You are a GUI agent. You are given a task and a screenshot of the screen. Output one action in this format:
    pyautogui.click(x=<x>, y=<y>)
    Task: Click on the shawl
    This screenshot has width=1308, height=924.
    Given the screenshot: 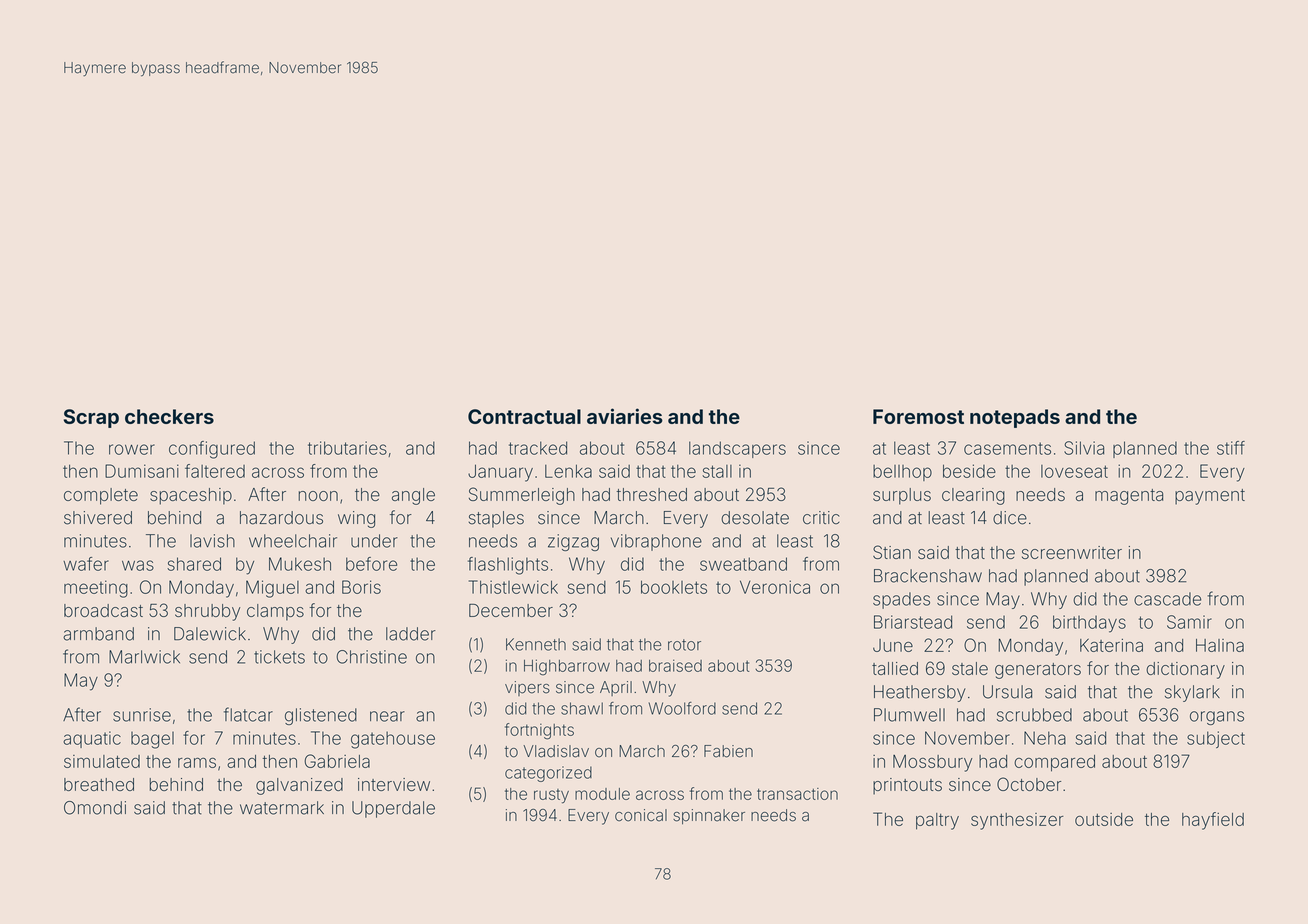 What is the action you would take?
    pyautogui.click(x=582, y=708)
